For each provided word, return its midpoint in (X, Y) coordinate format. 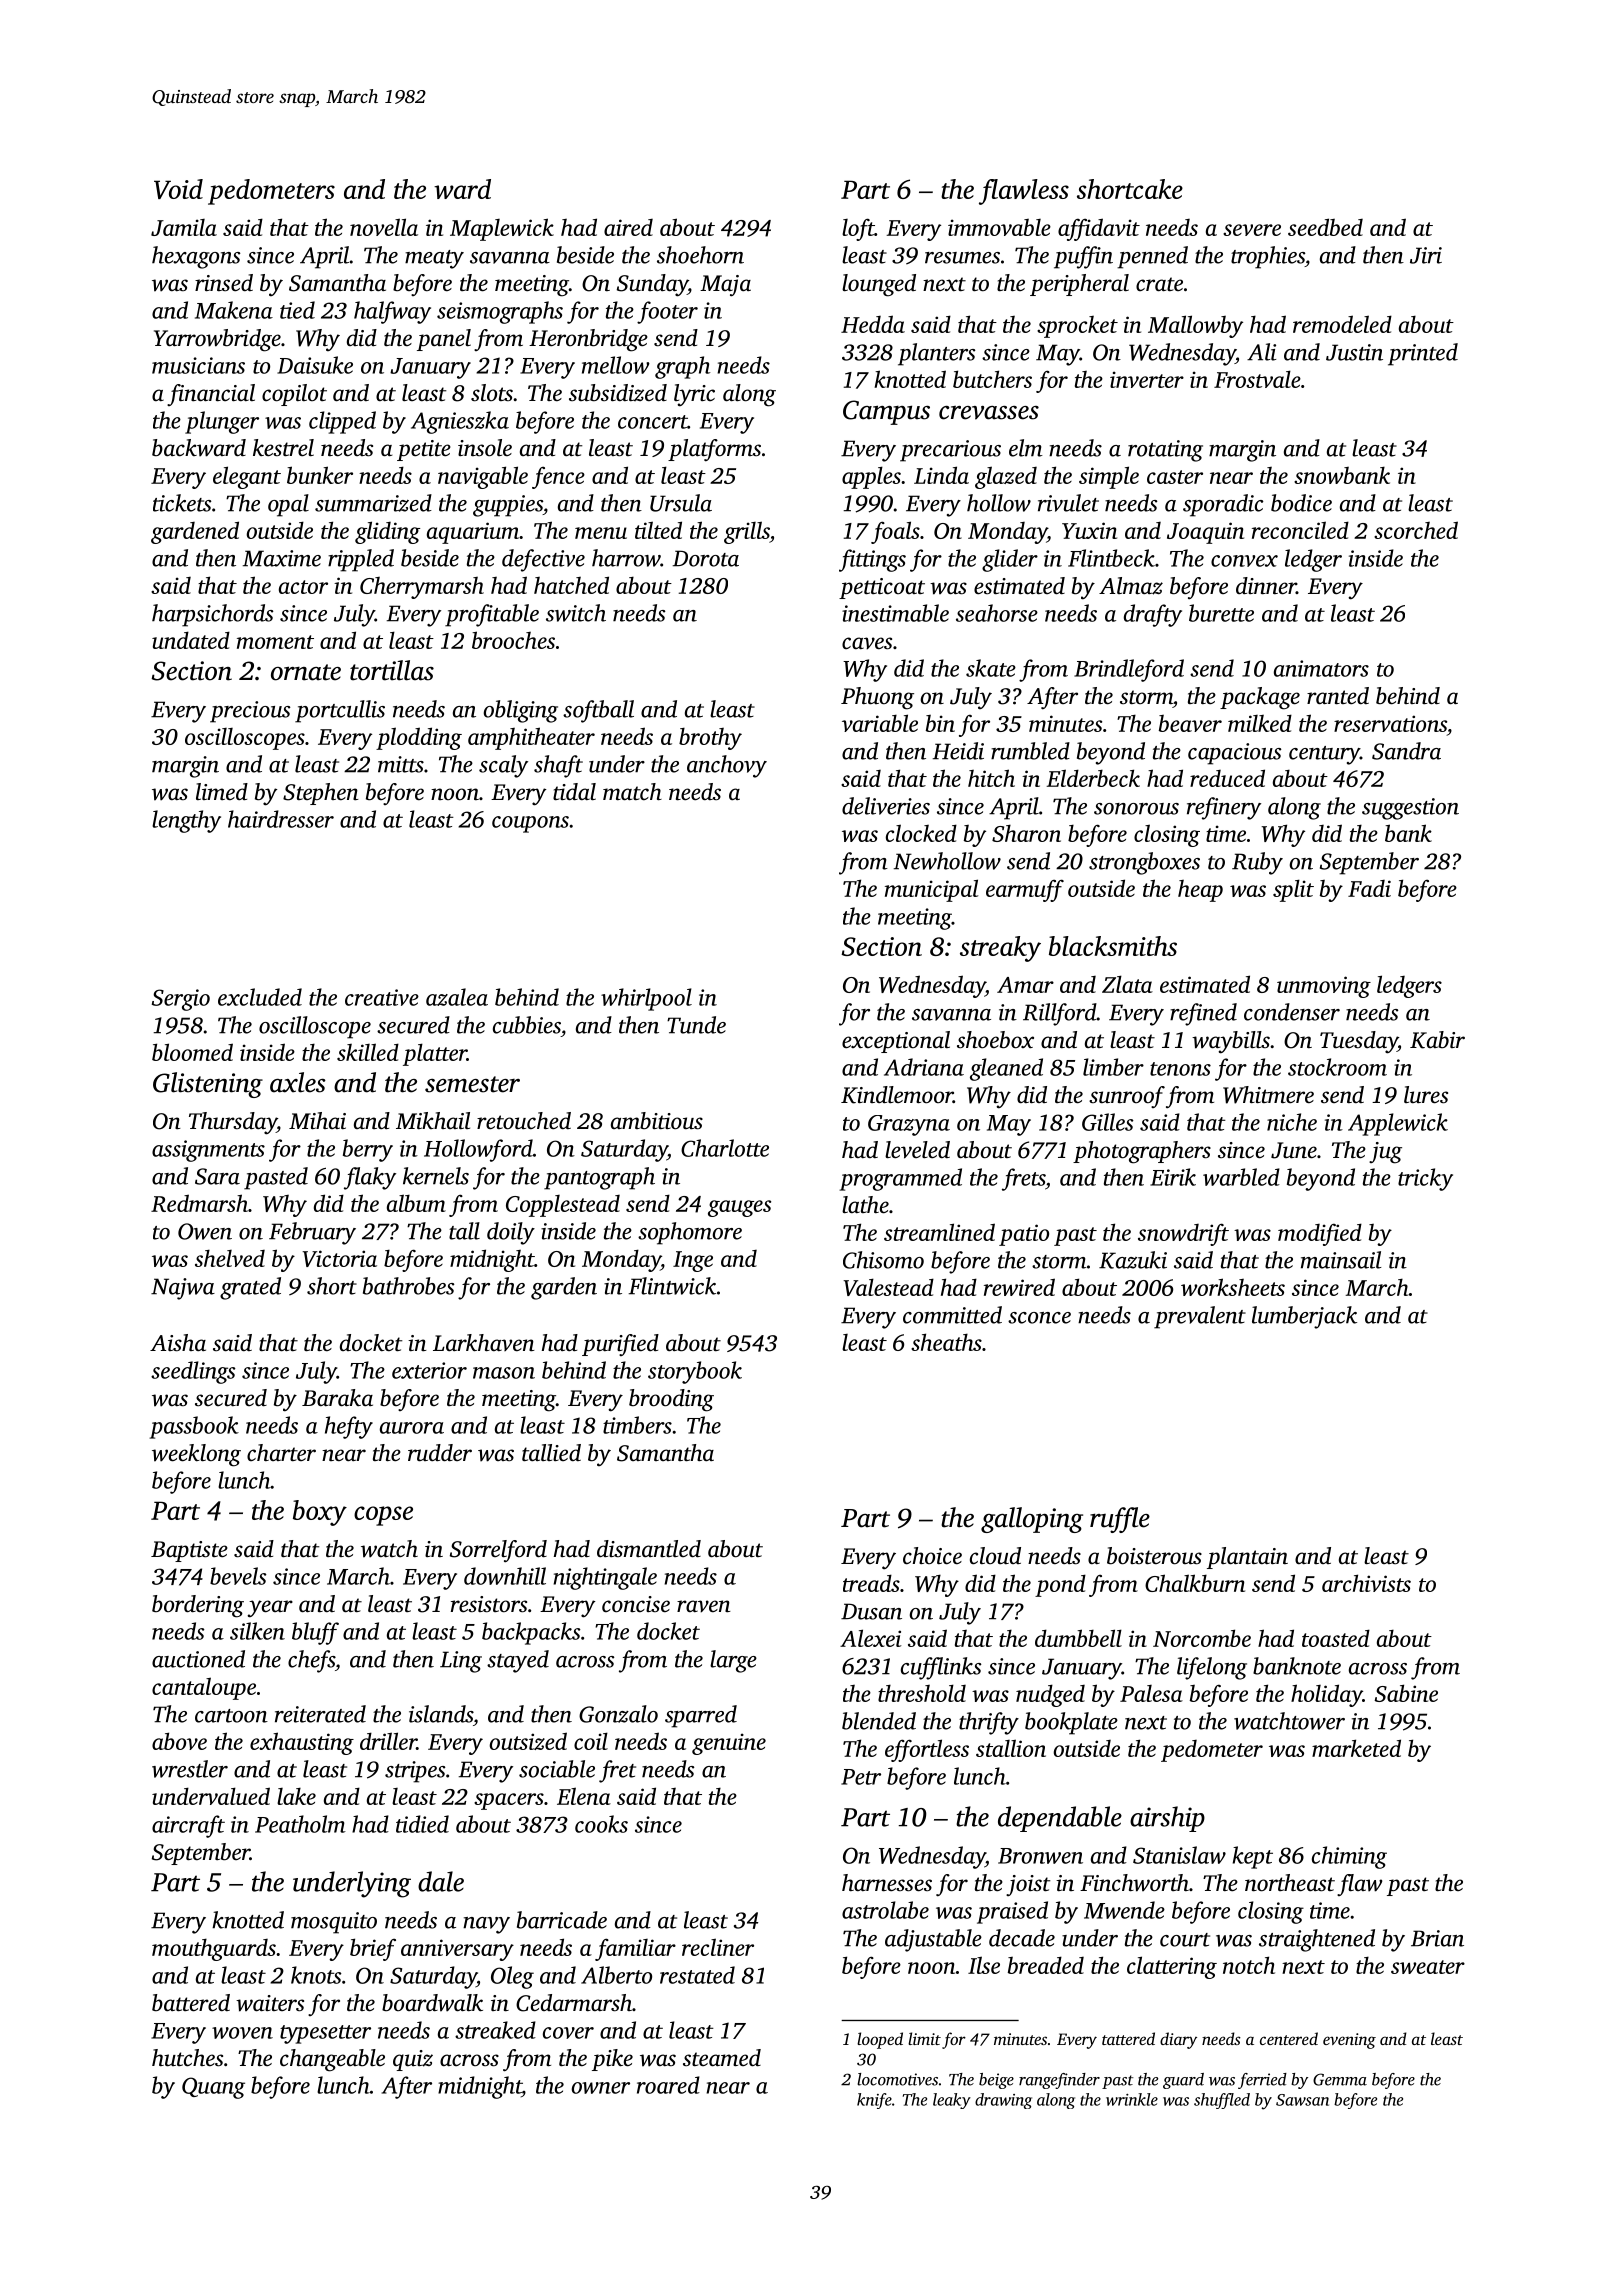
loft (858, 229)
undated (191, 640)
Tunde (696, 1025)
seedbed (1325, 227)
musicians (198, 365)
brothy (710, 739)
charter (281, 1452)
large (733, 1661)
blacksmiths (1113, 946)
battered (191, 2003)
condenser (1292, 1012)
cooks (601, 1824)
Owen (205, 1231)
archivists (1366, 1583)
